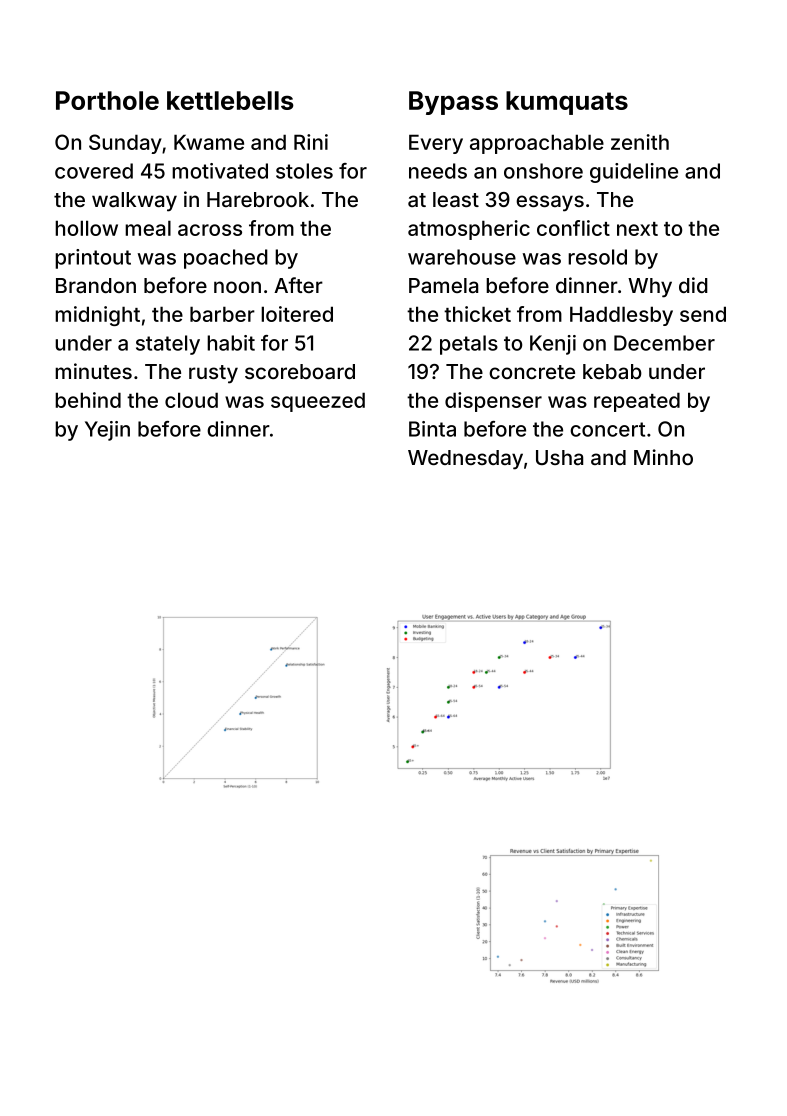 The width and height of the screenshot is (787, 1116). What do you see at coordinates (612, 371) in the screenshot?
I see `kebab` at bounding box center [612, 371].
